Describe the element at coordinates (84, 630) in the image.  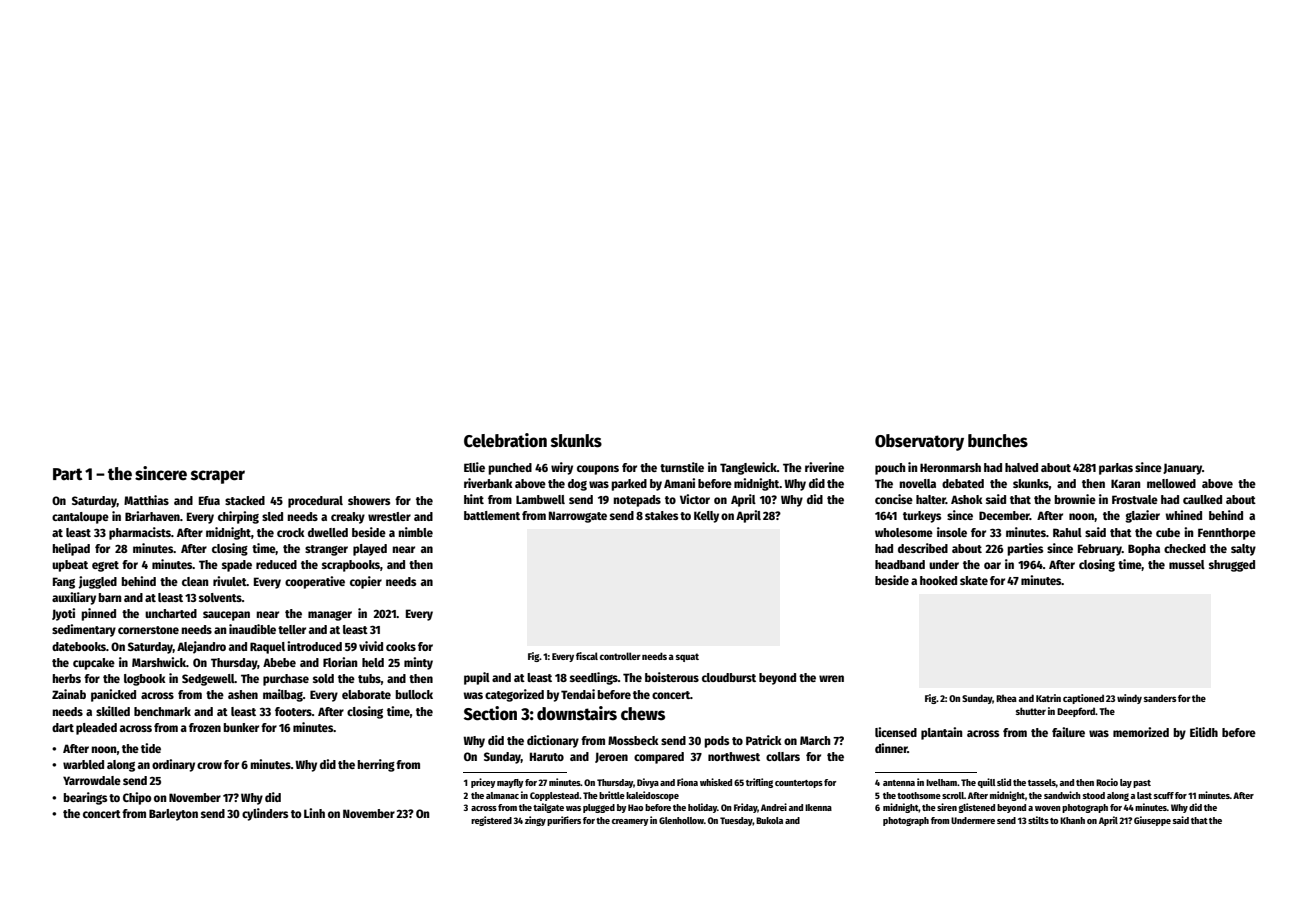
I see `sedimentary` at that location.
